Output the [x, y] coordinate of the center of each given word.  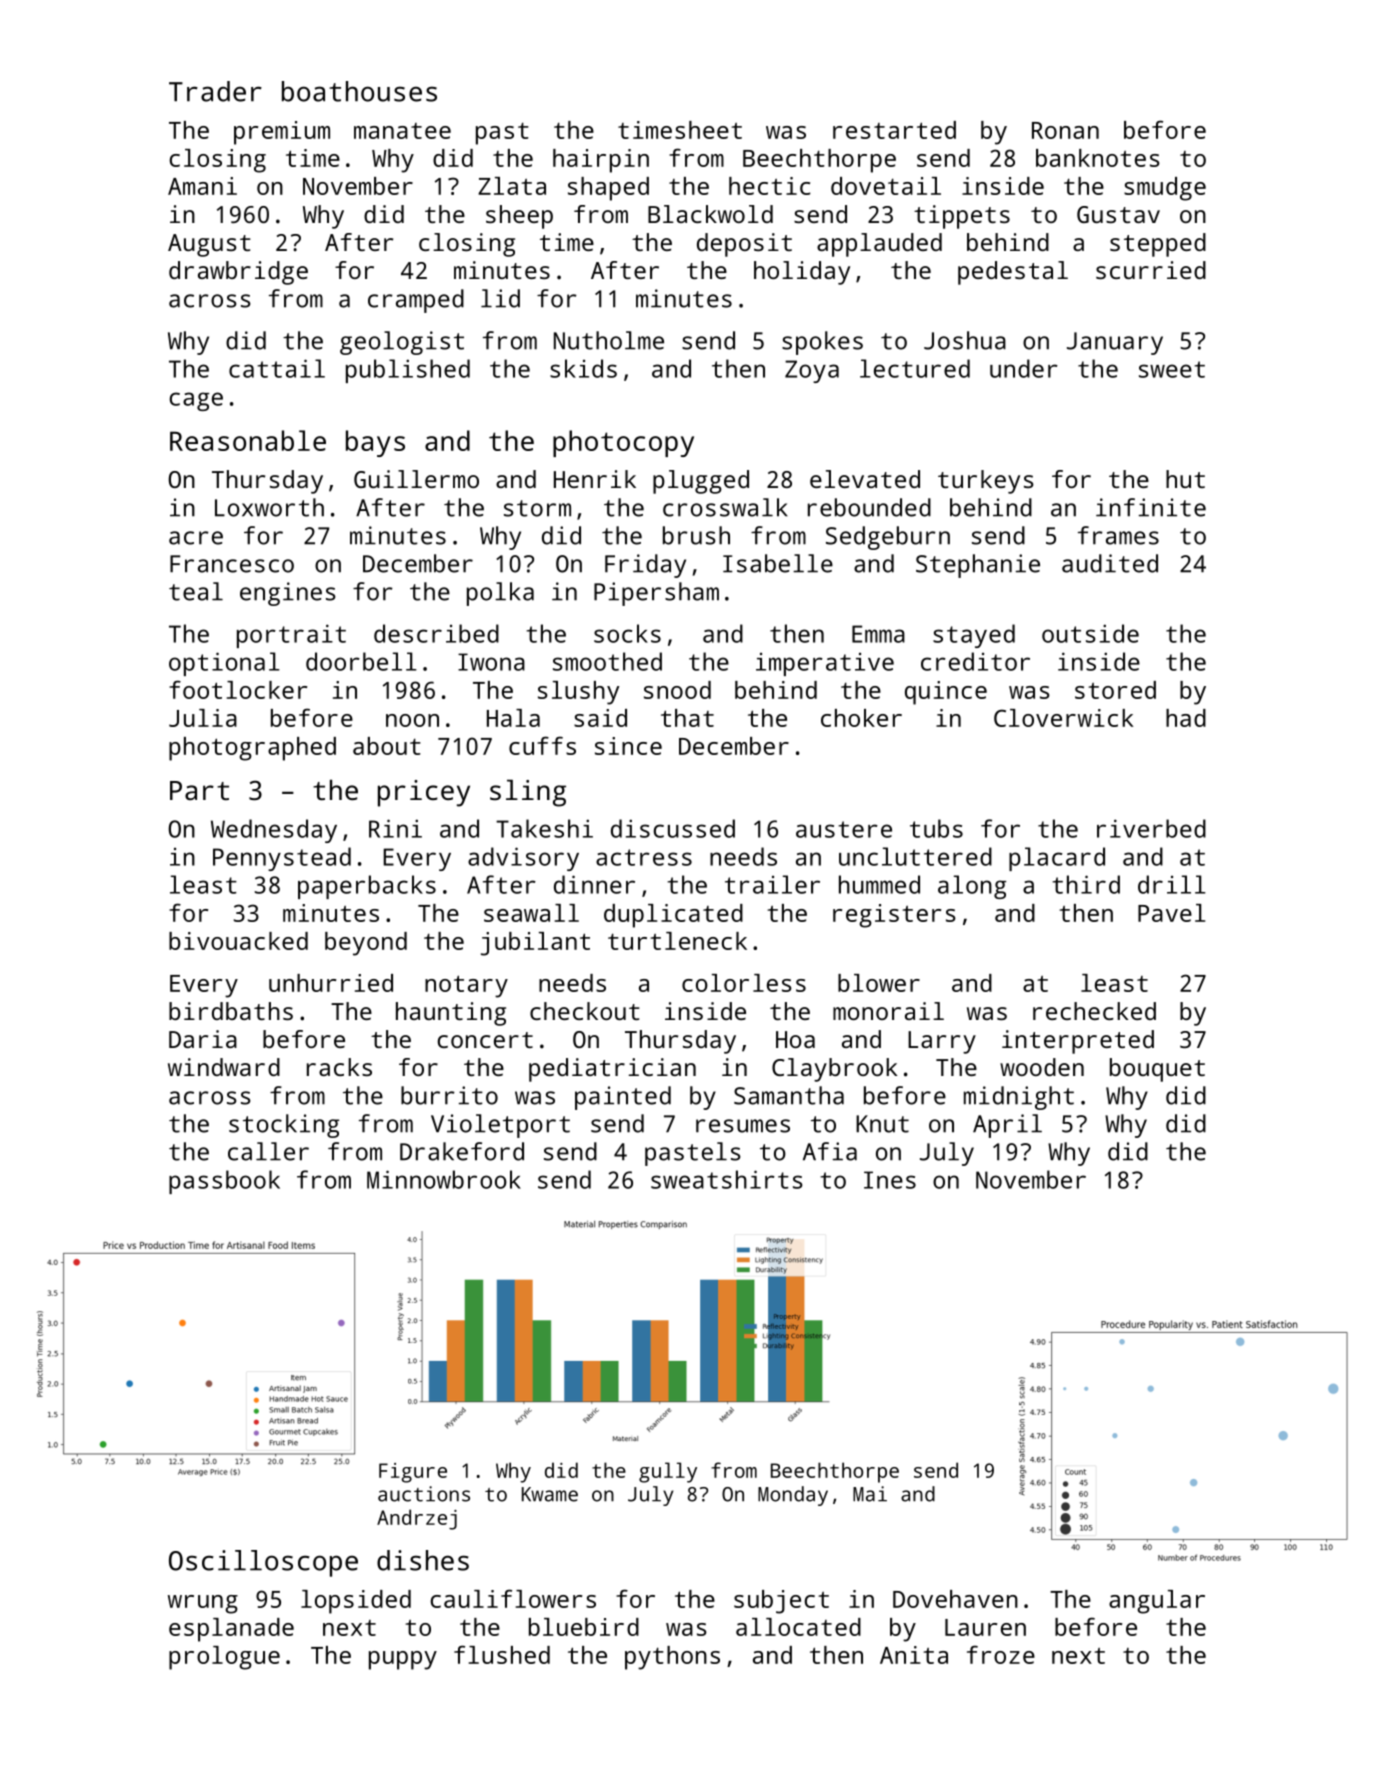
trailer [772, 884]
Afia [830, 1151]
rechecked [1094, 1011]
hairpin [601, 161]
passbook [224, 1182]
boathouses [359, 91]
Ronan [1065, 130]
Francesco [232, 564]
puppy [403, 1660]
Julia [203, 718]
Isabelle [778, 563]
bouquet [1157, 1070]
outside [1090, 633]
